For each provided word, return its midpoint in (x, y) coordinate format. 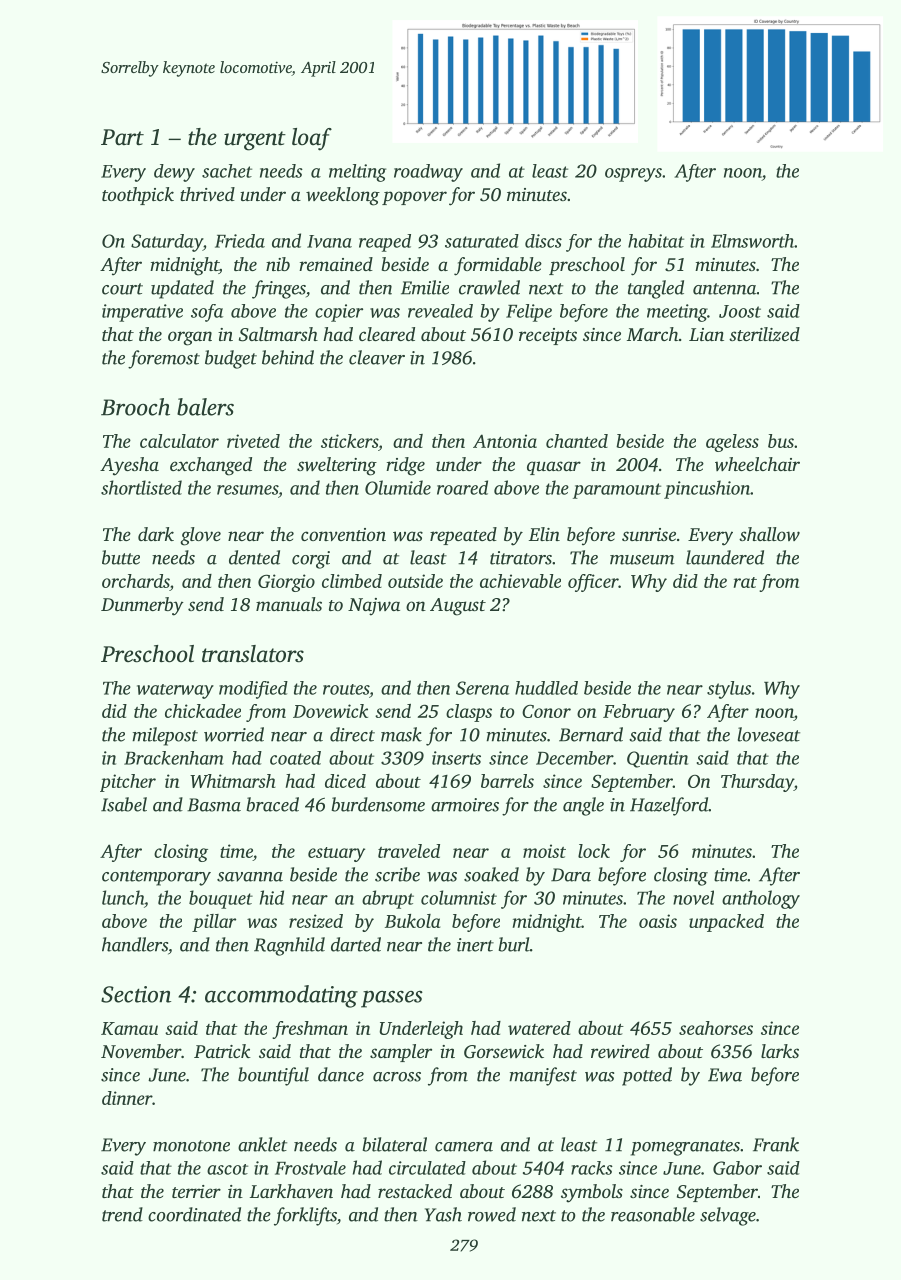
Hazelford (669, 806)
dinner (127, 1098)
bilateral (394, 1144)
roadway (428, 173)
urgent (255, 141)
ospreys (633, 175)
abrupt (388, 899)
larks (780, 1051)
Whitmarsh (233, 781)
